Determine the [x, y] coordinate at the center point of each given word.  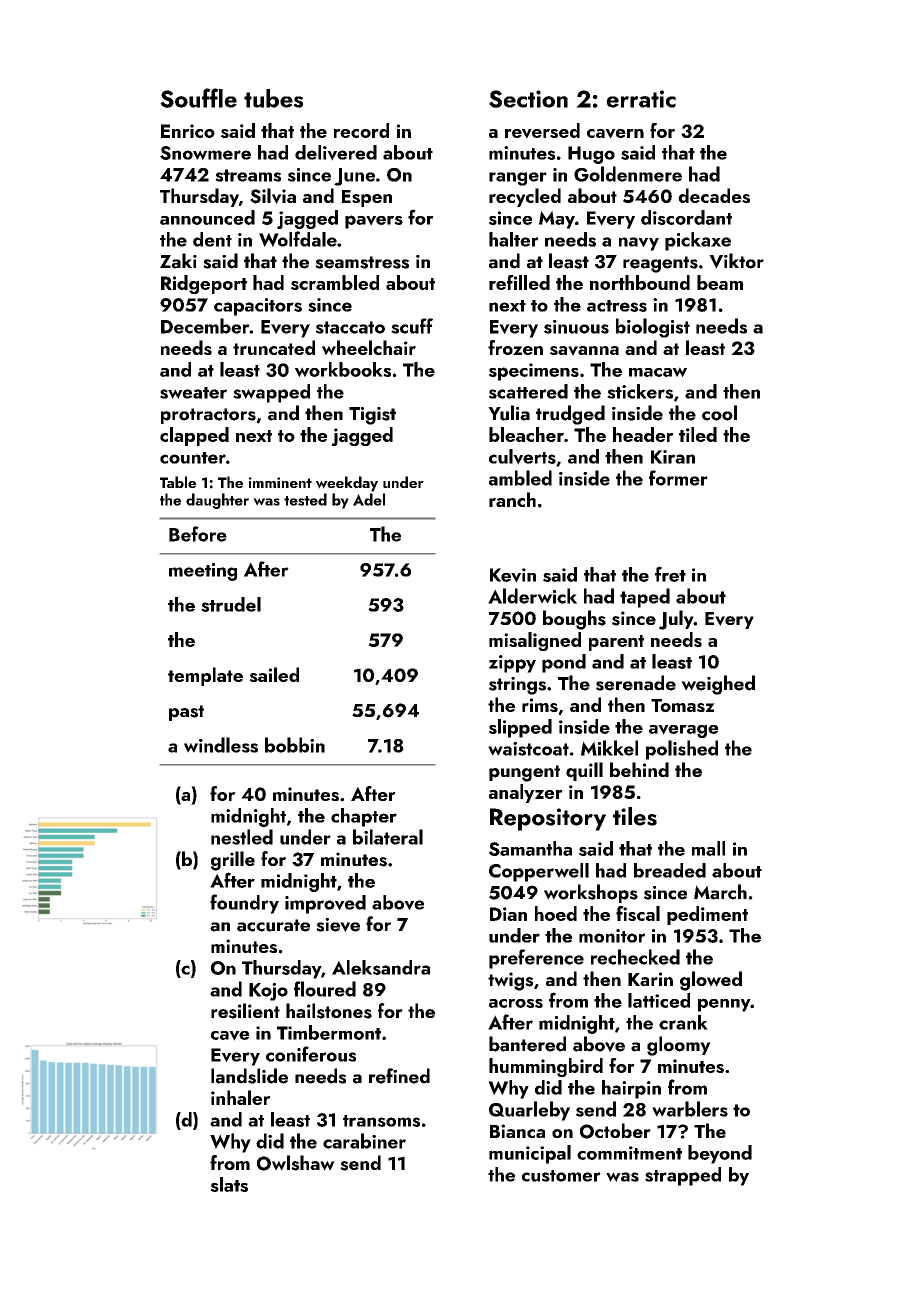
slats [229, 1184]
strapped [683, 1176]
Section [528, 99]
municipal [530, 1154]
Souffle [198, 98]
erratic [641, 99]
